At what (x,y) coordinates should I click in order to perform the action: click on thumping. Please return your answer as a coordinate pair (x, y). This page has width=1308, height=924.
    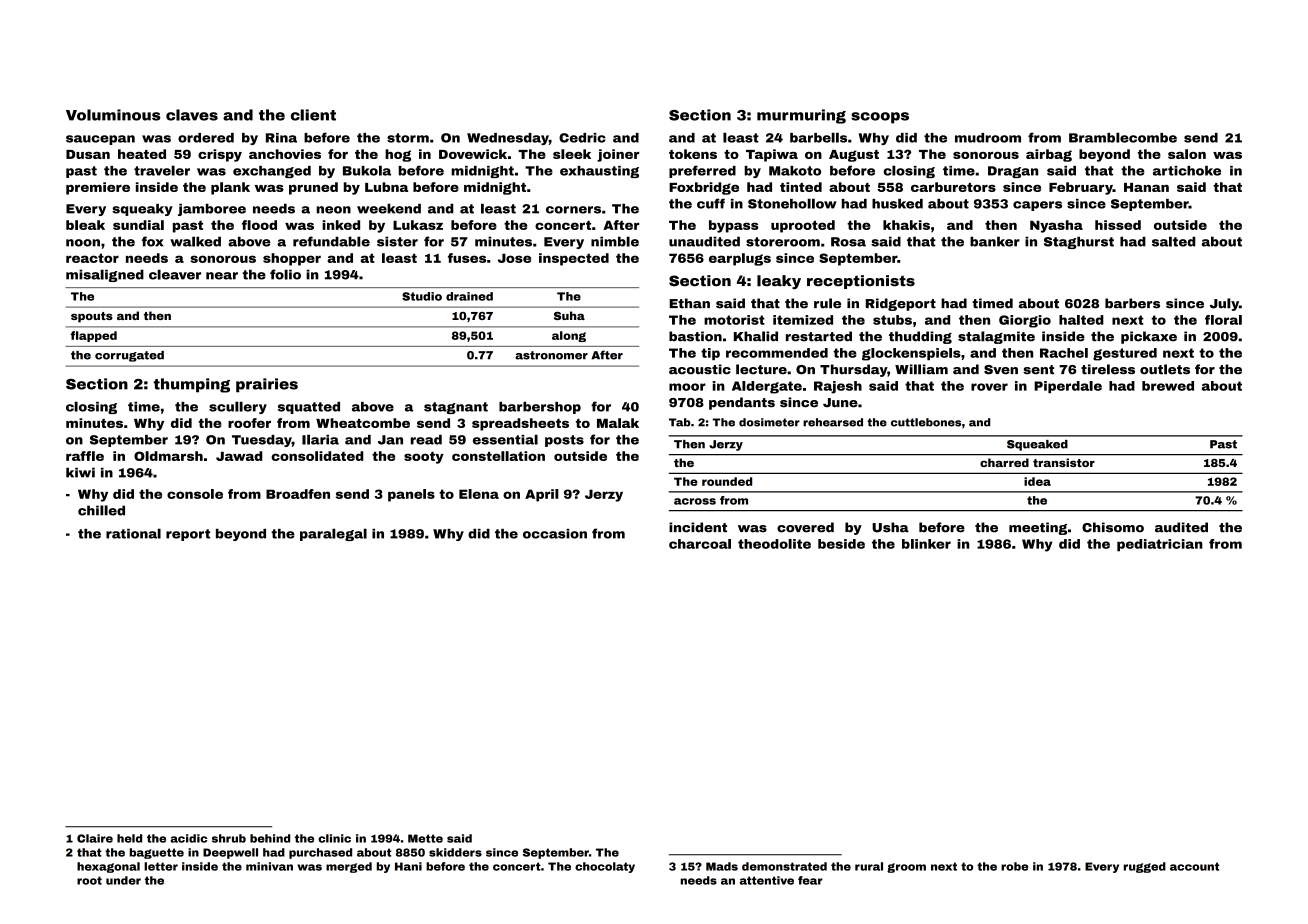
    Looking at the image, I should click on (192, 385).
